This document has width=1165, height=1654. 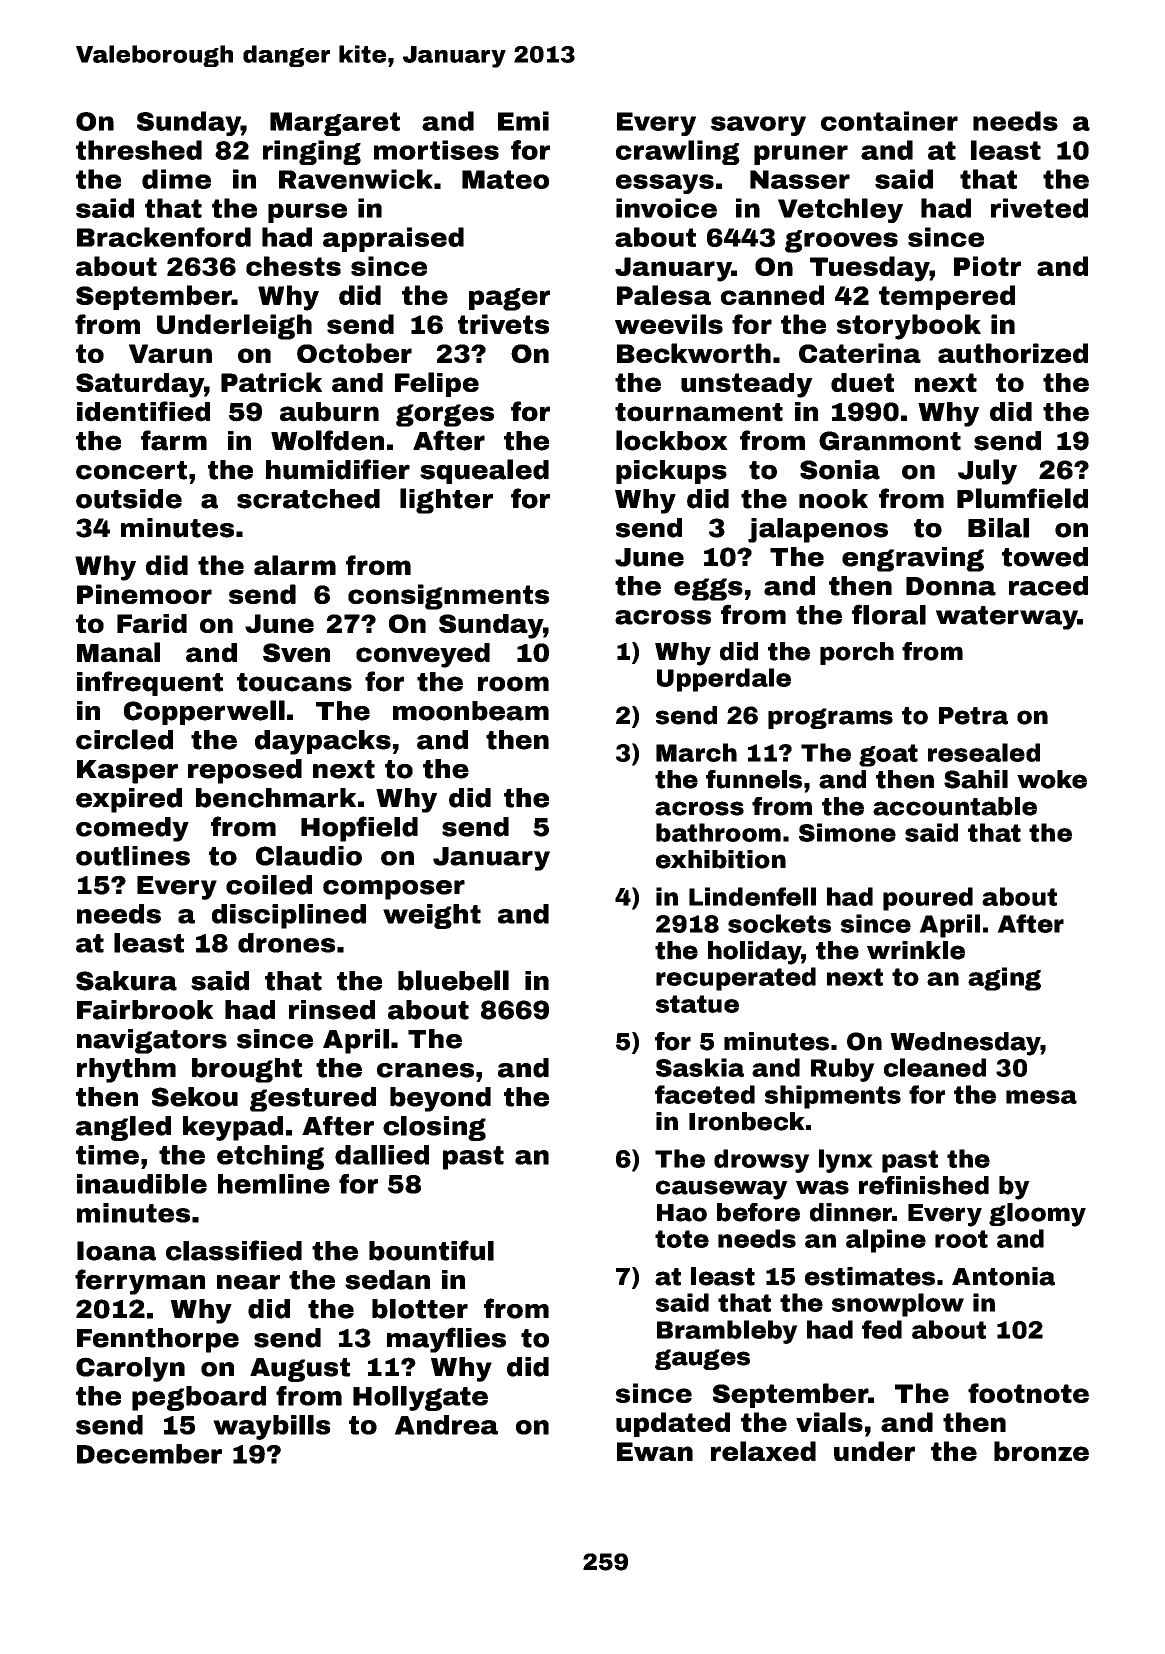 I want to click on bluebell, so click(x=453, y=980).
